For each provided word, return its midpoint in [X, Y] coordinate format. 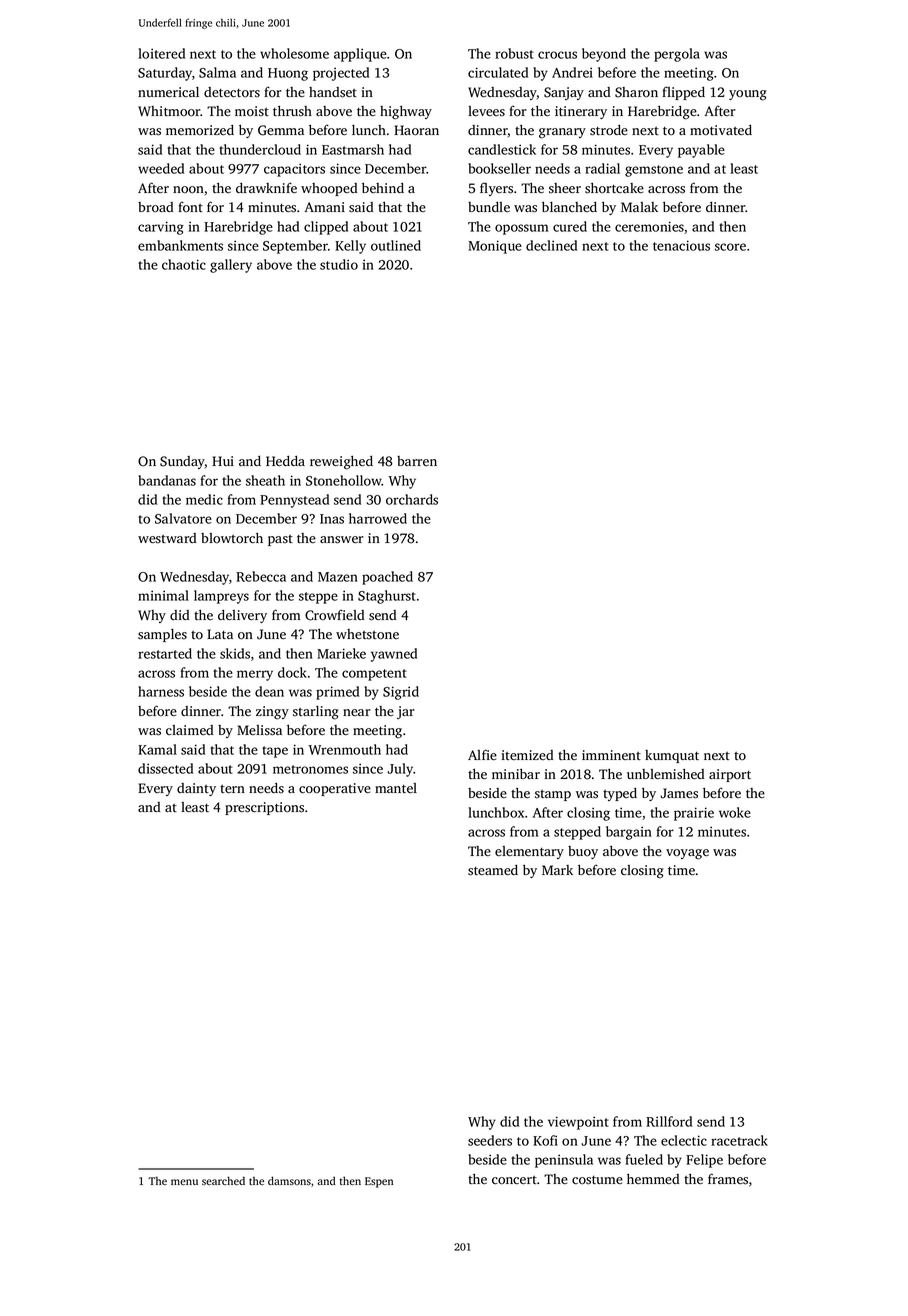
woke [735, 812]
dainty [196, 789]
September [295, 247]
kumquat [672, 756]
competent [374, 675]
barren [417, 461]
